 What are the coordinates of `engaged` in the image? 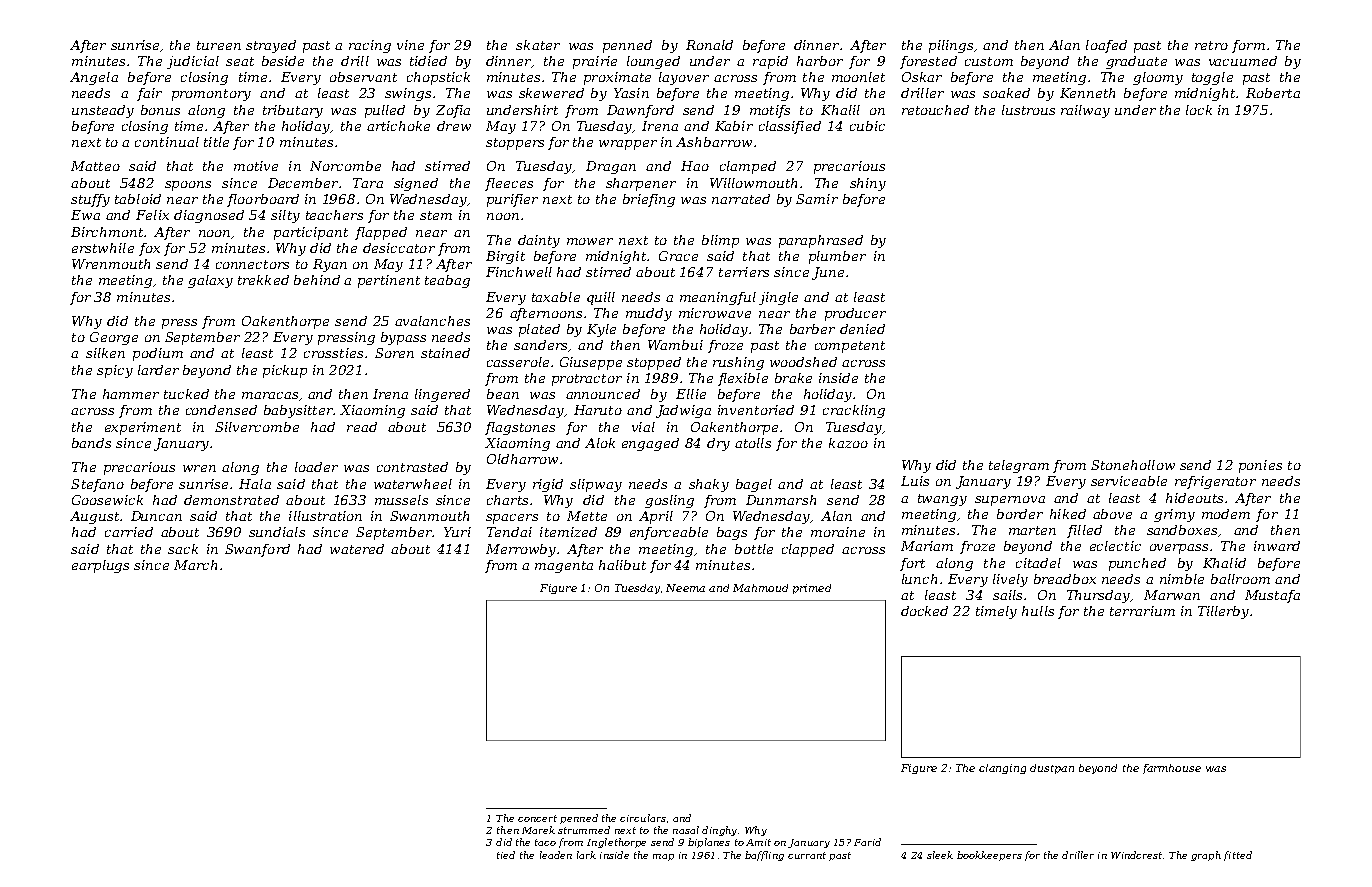 It's located at (650, 444).
